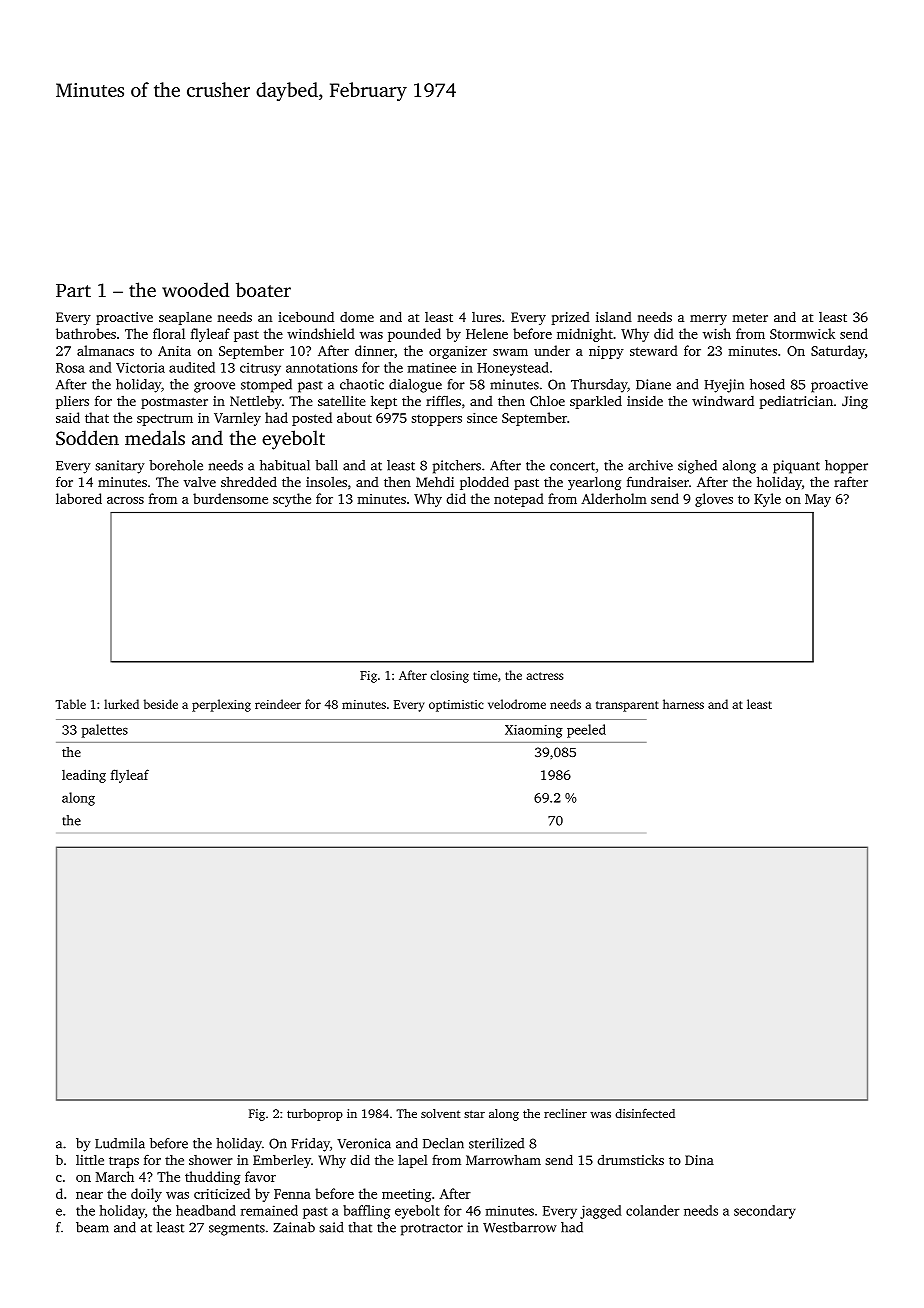 This screenshot has width=924, height=1308. What do you see at coordinates (84, 776) in the screenshot?
I see `leading` at bounding box center [84, 776].
